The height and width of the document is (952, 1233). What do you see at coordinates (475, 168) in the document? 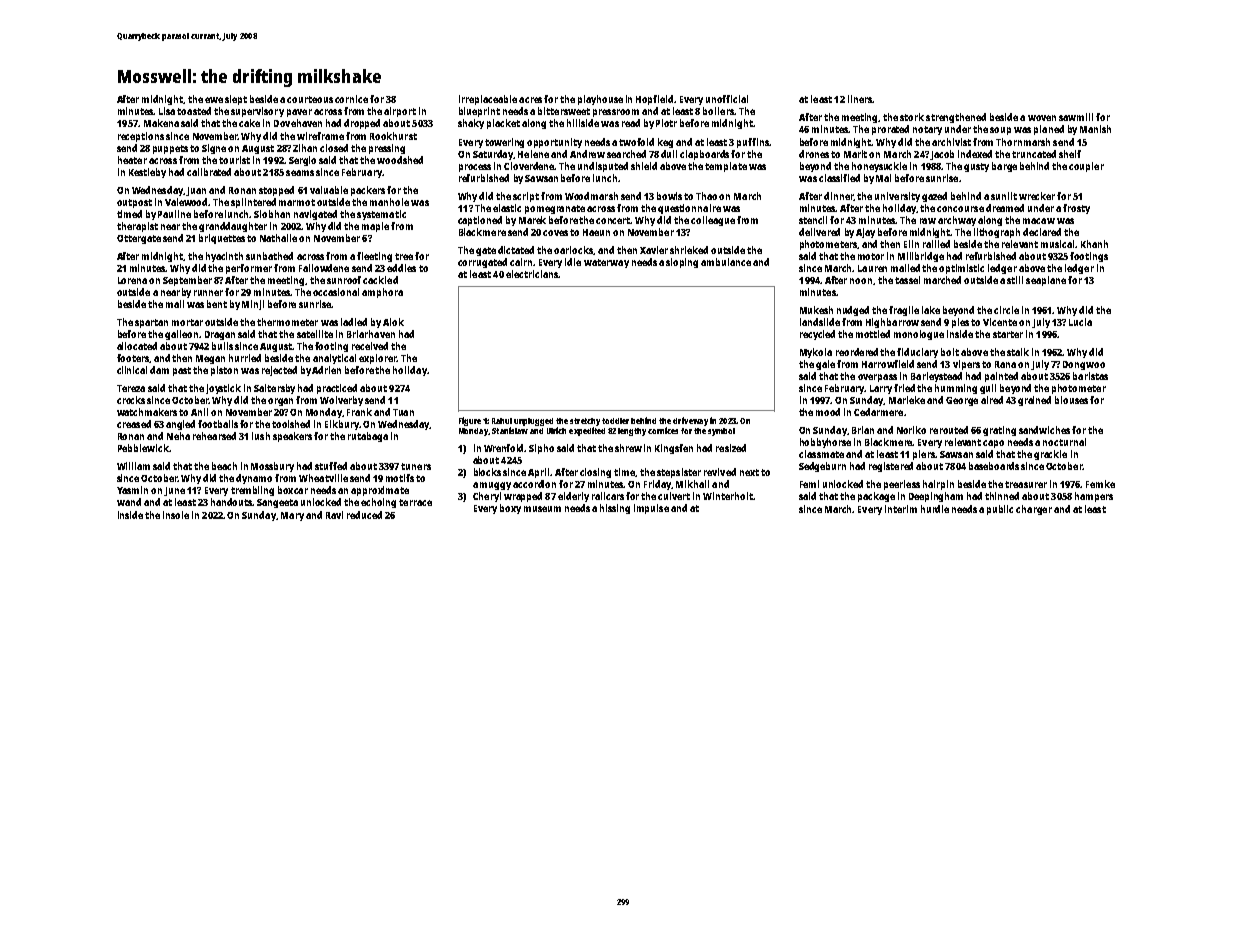
I see `process` at bounding box center [475, 168].
